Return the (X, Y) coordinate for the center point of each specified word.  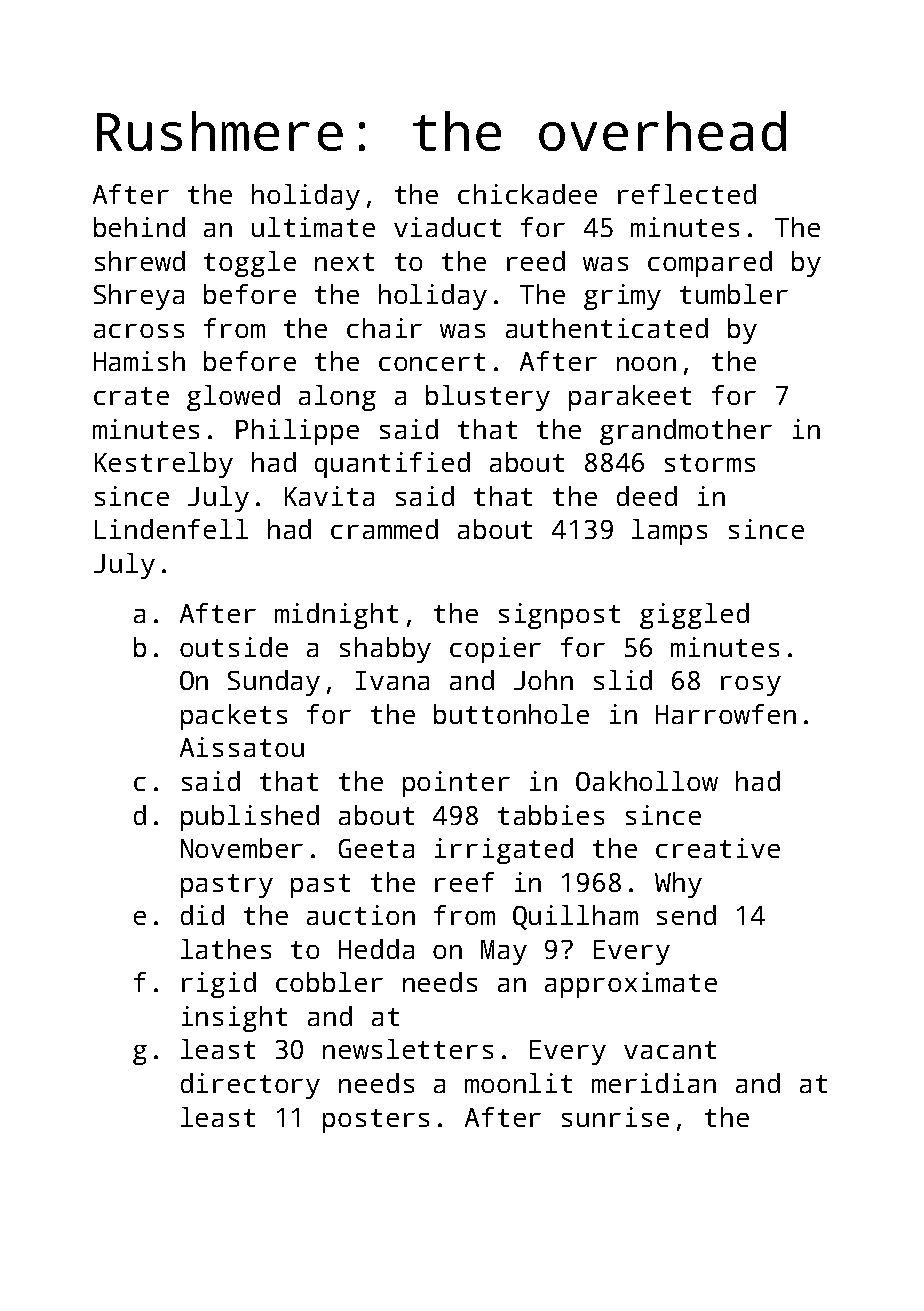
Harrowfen (726, 714)
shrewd (140, 261)
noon (646, 364)
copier (495, 650)
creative (718, 848)
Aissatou (242, 747)
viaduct (447, 227)
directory (250, 1086)
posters (376, 1121)
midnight (336, 616)
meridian (654, 1083)
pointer (456, 784)
